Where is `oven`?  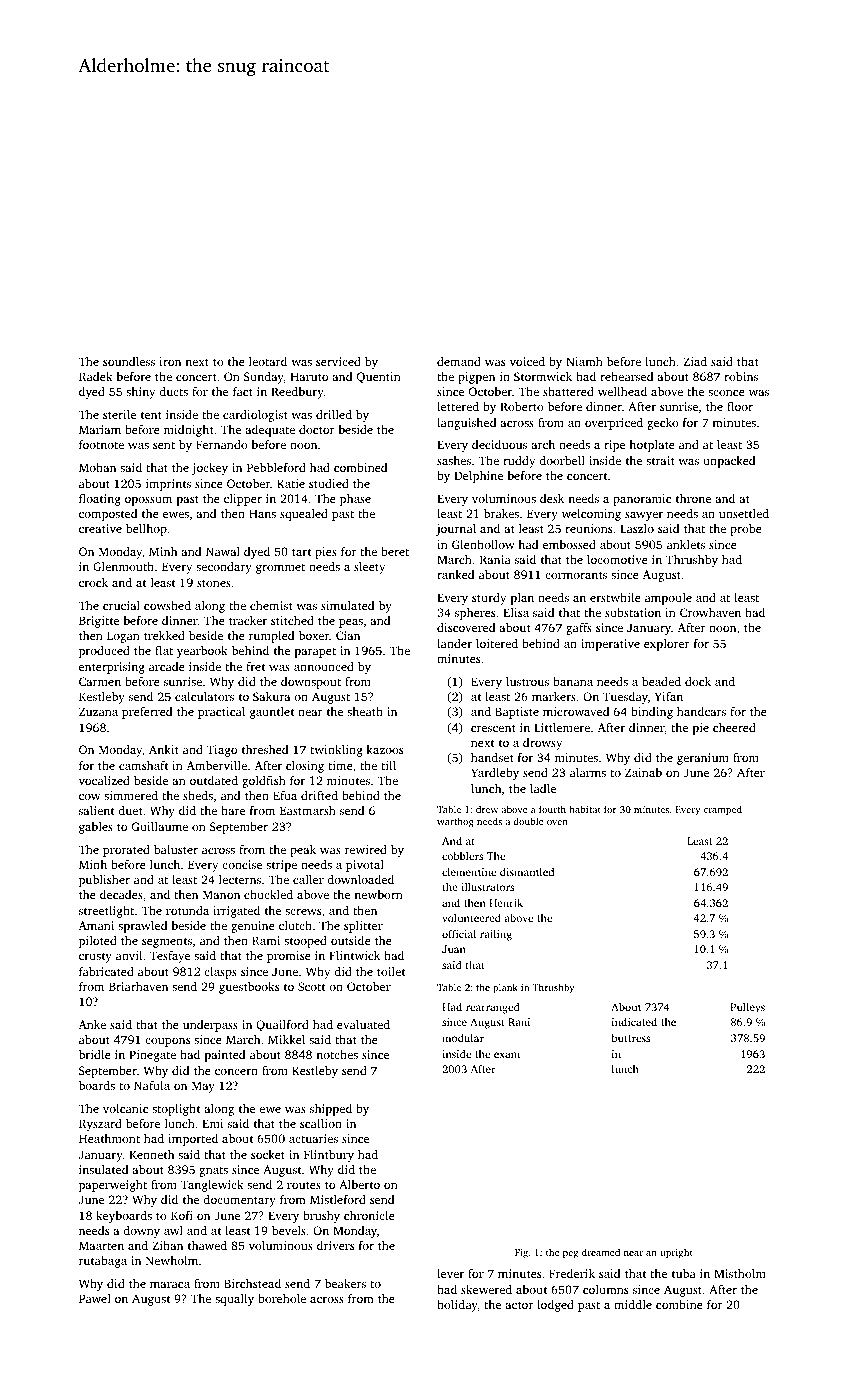
oven is located at coordinates (557, 822).
